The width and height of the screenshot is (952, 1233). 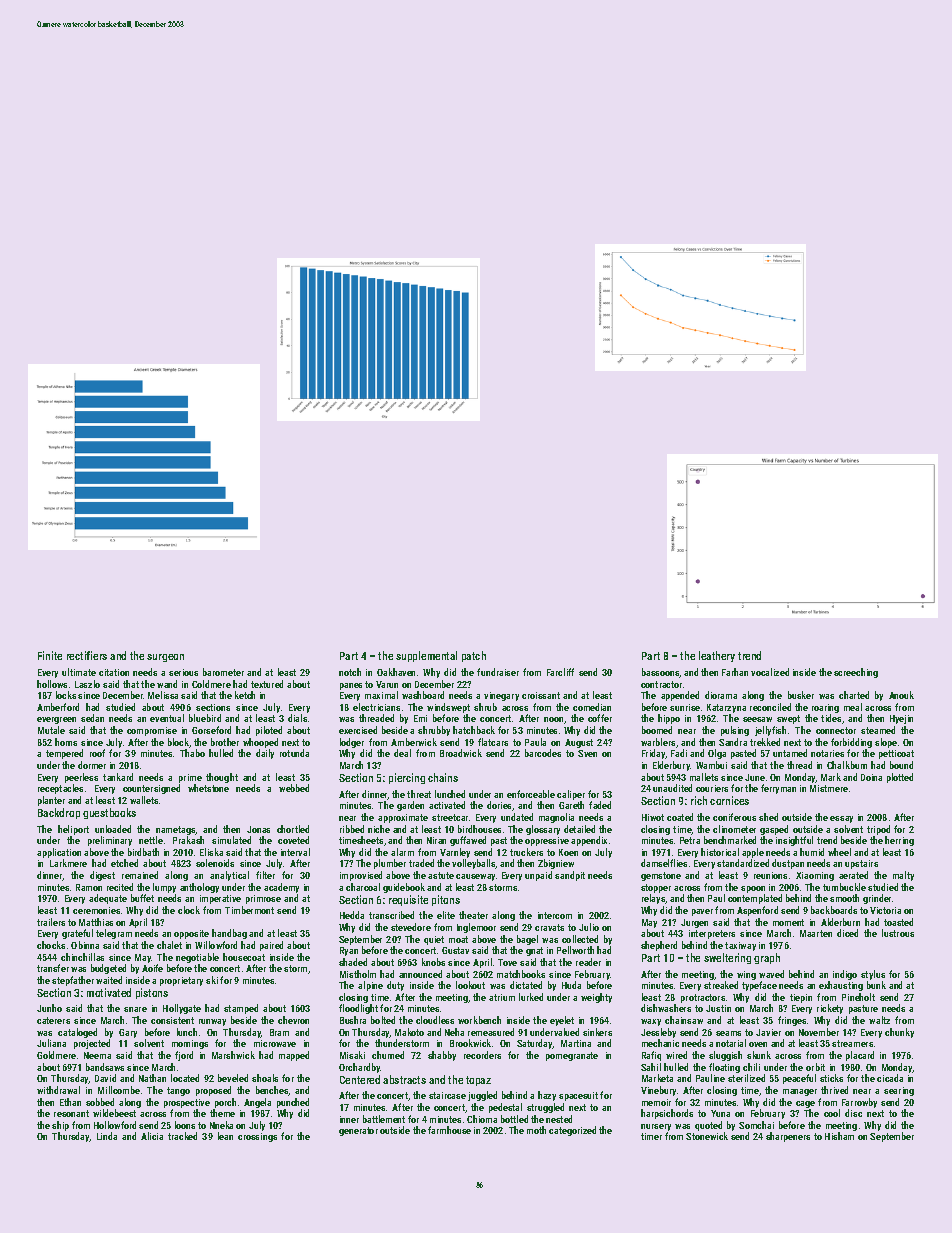 I want to click on Mistmere, so click(x=829, y=788).
